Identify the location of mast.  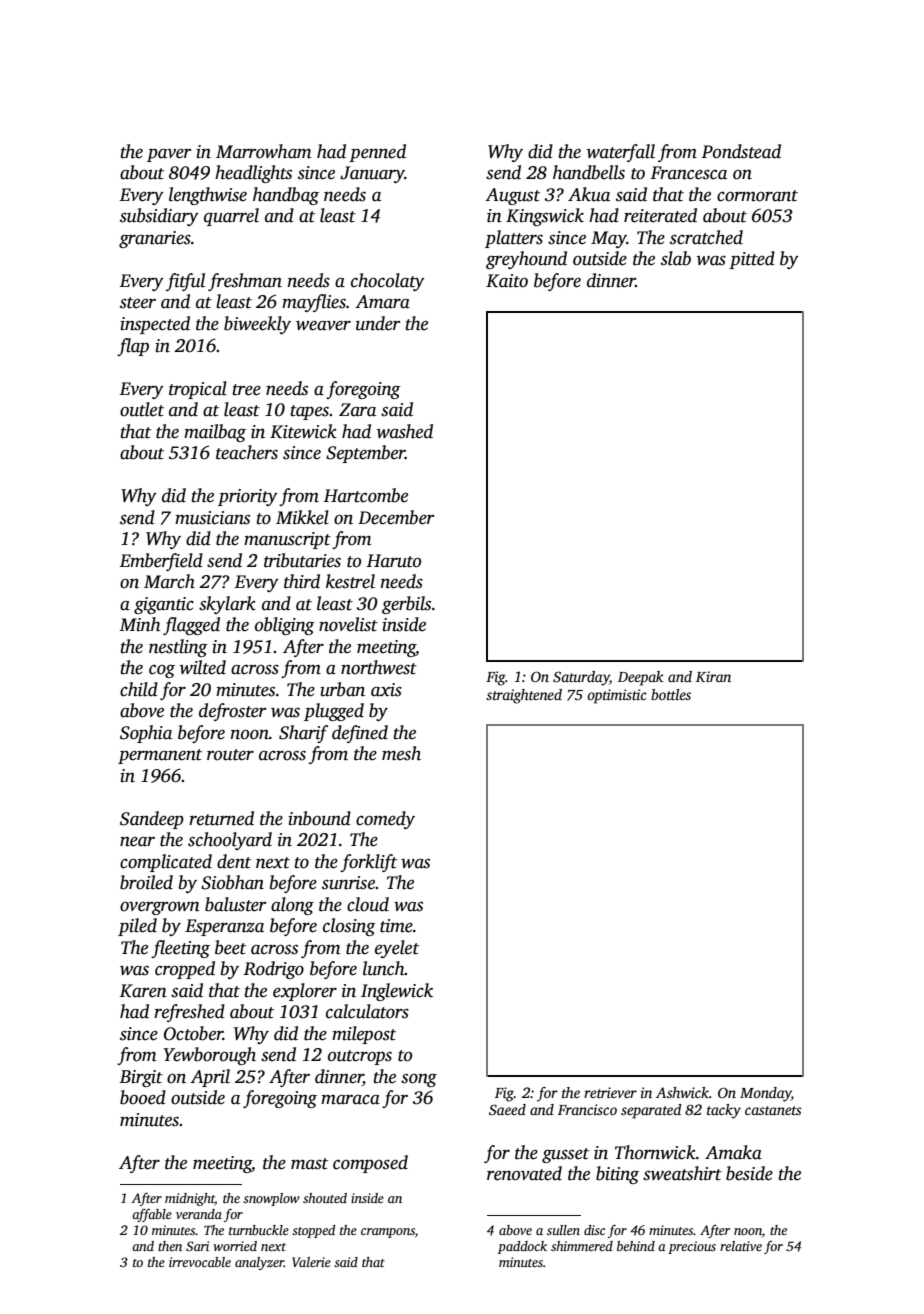
(309, 1164).
